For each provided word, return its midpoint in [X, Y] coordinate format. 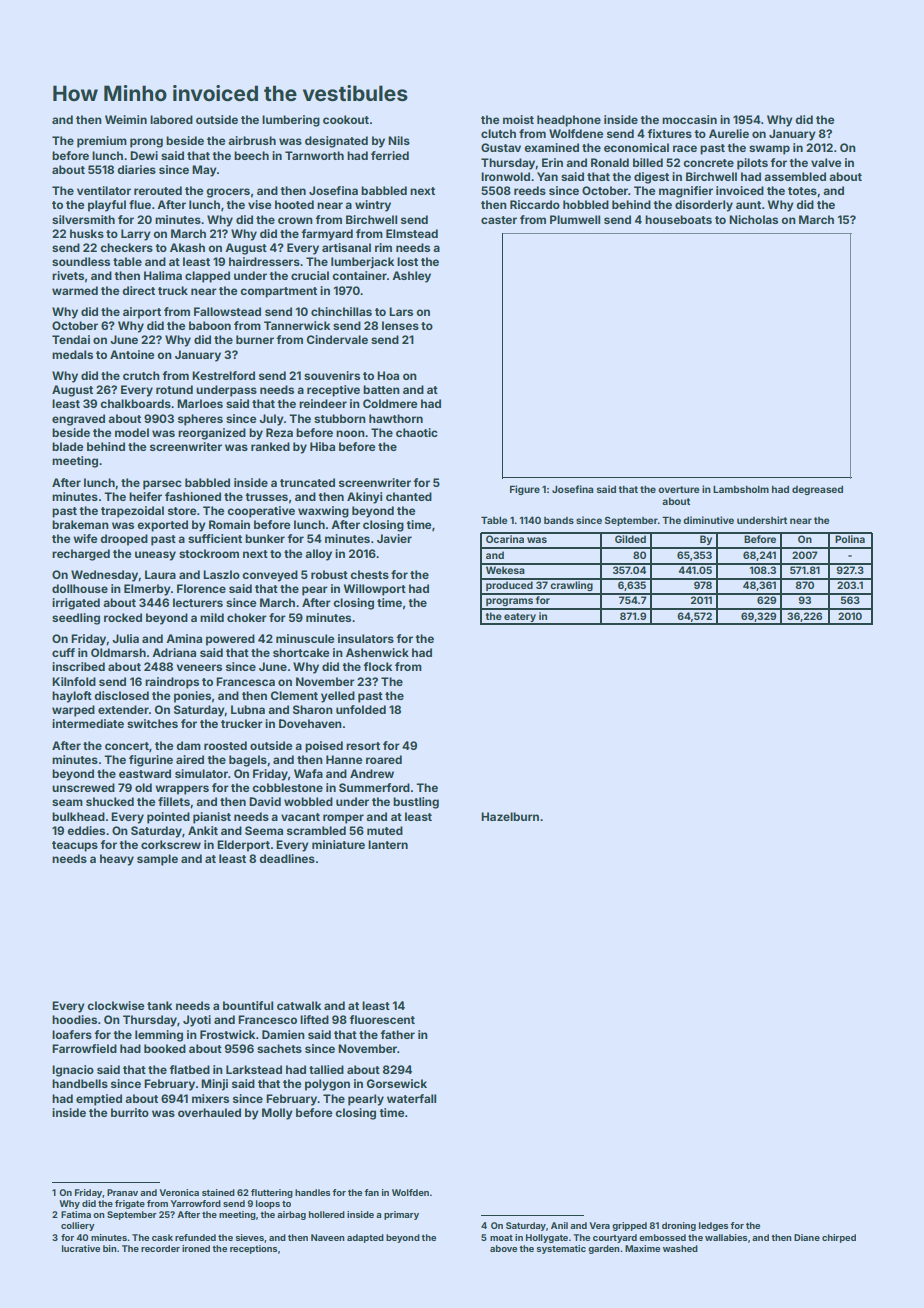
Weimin [126, 119]
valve [826, 162]
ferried [390, 155]
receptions [253, 1249]
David [265, 801]
